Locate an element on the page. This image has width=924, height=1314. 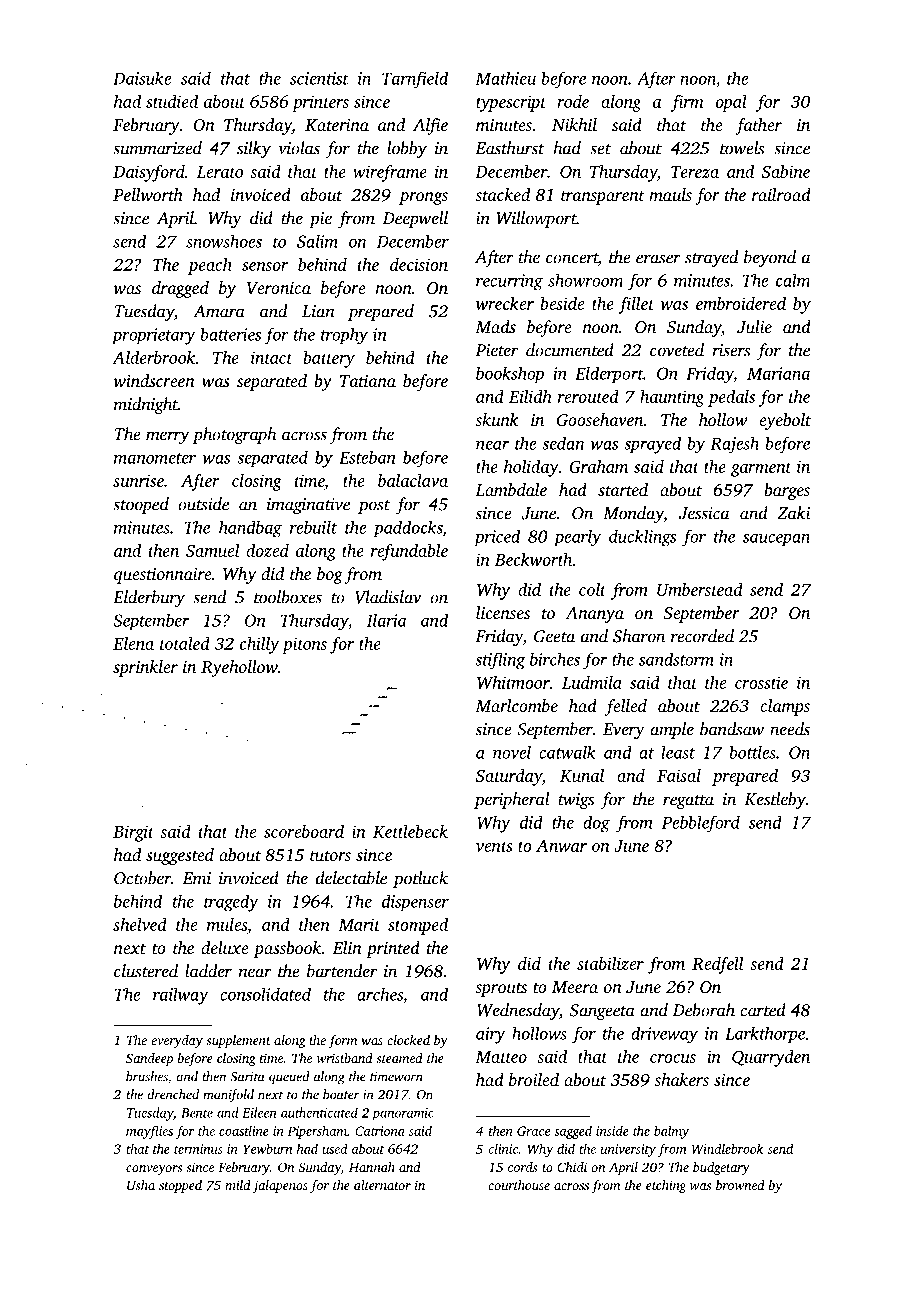
Mathieu is located at coordinates (505, 78).
